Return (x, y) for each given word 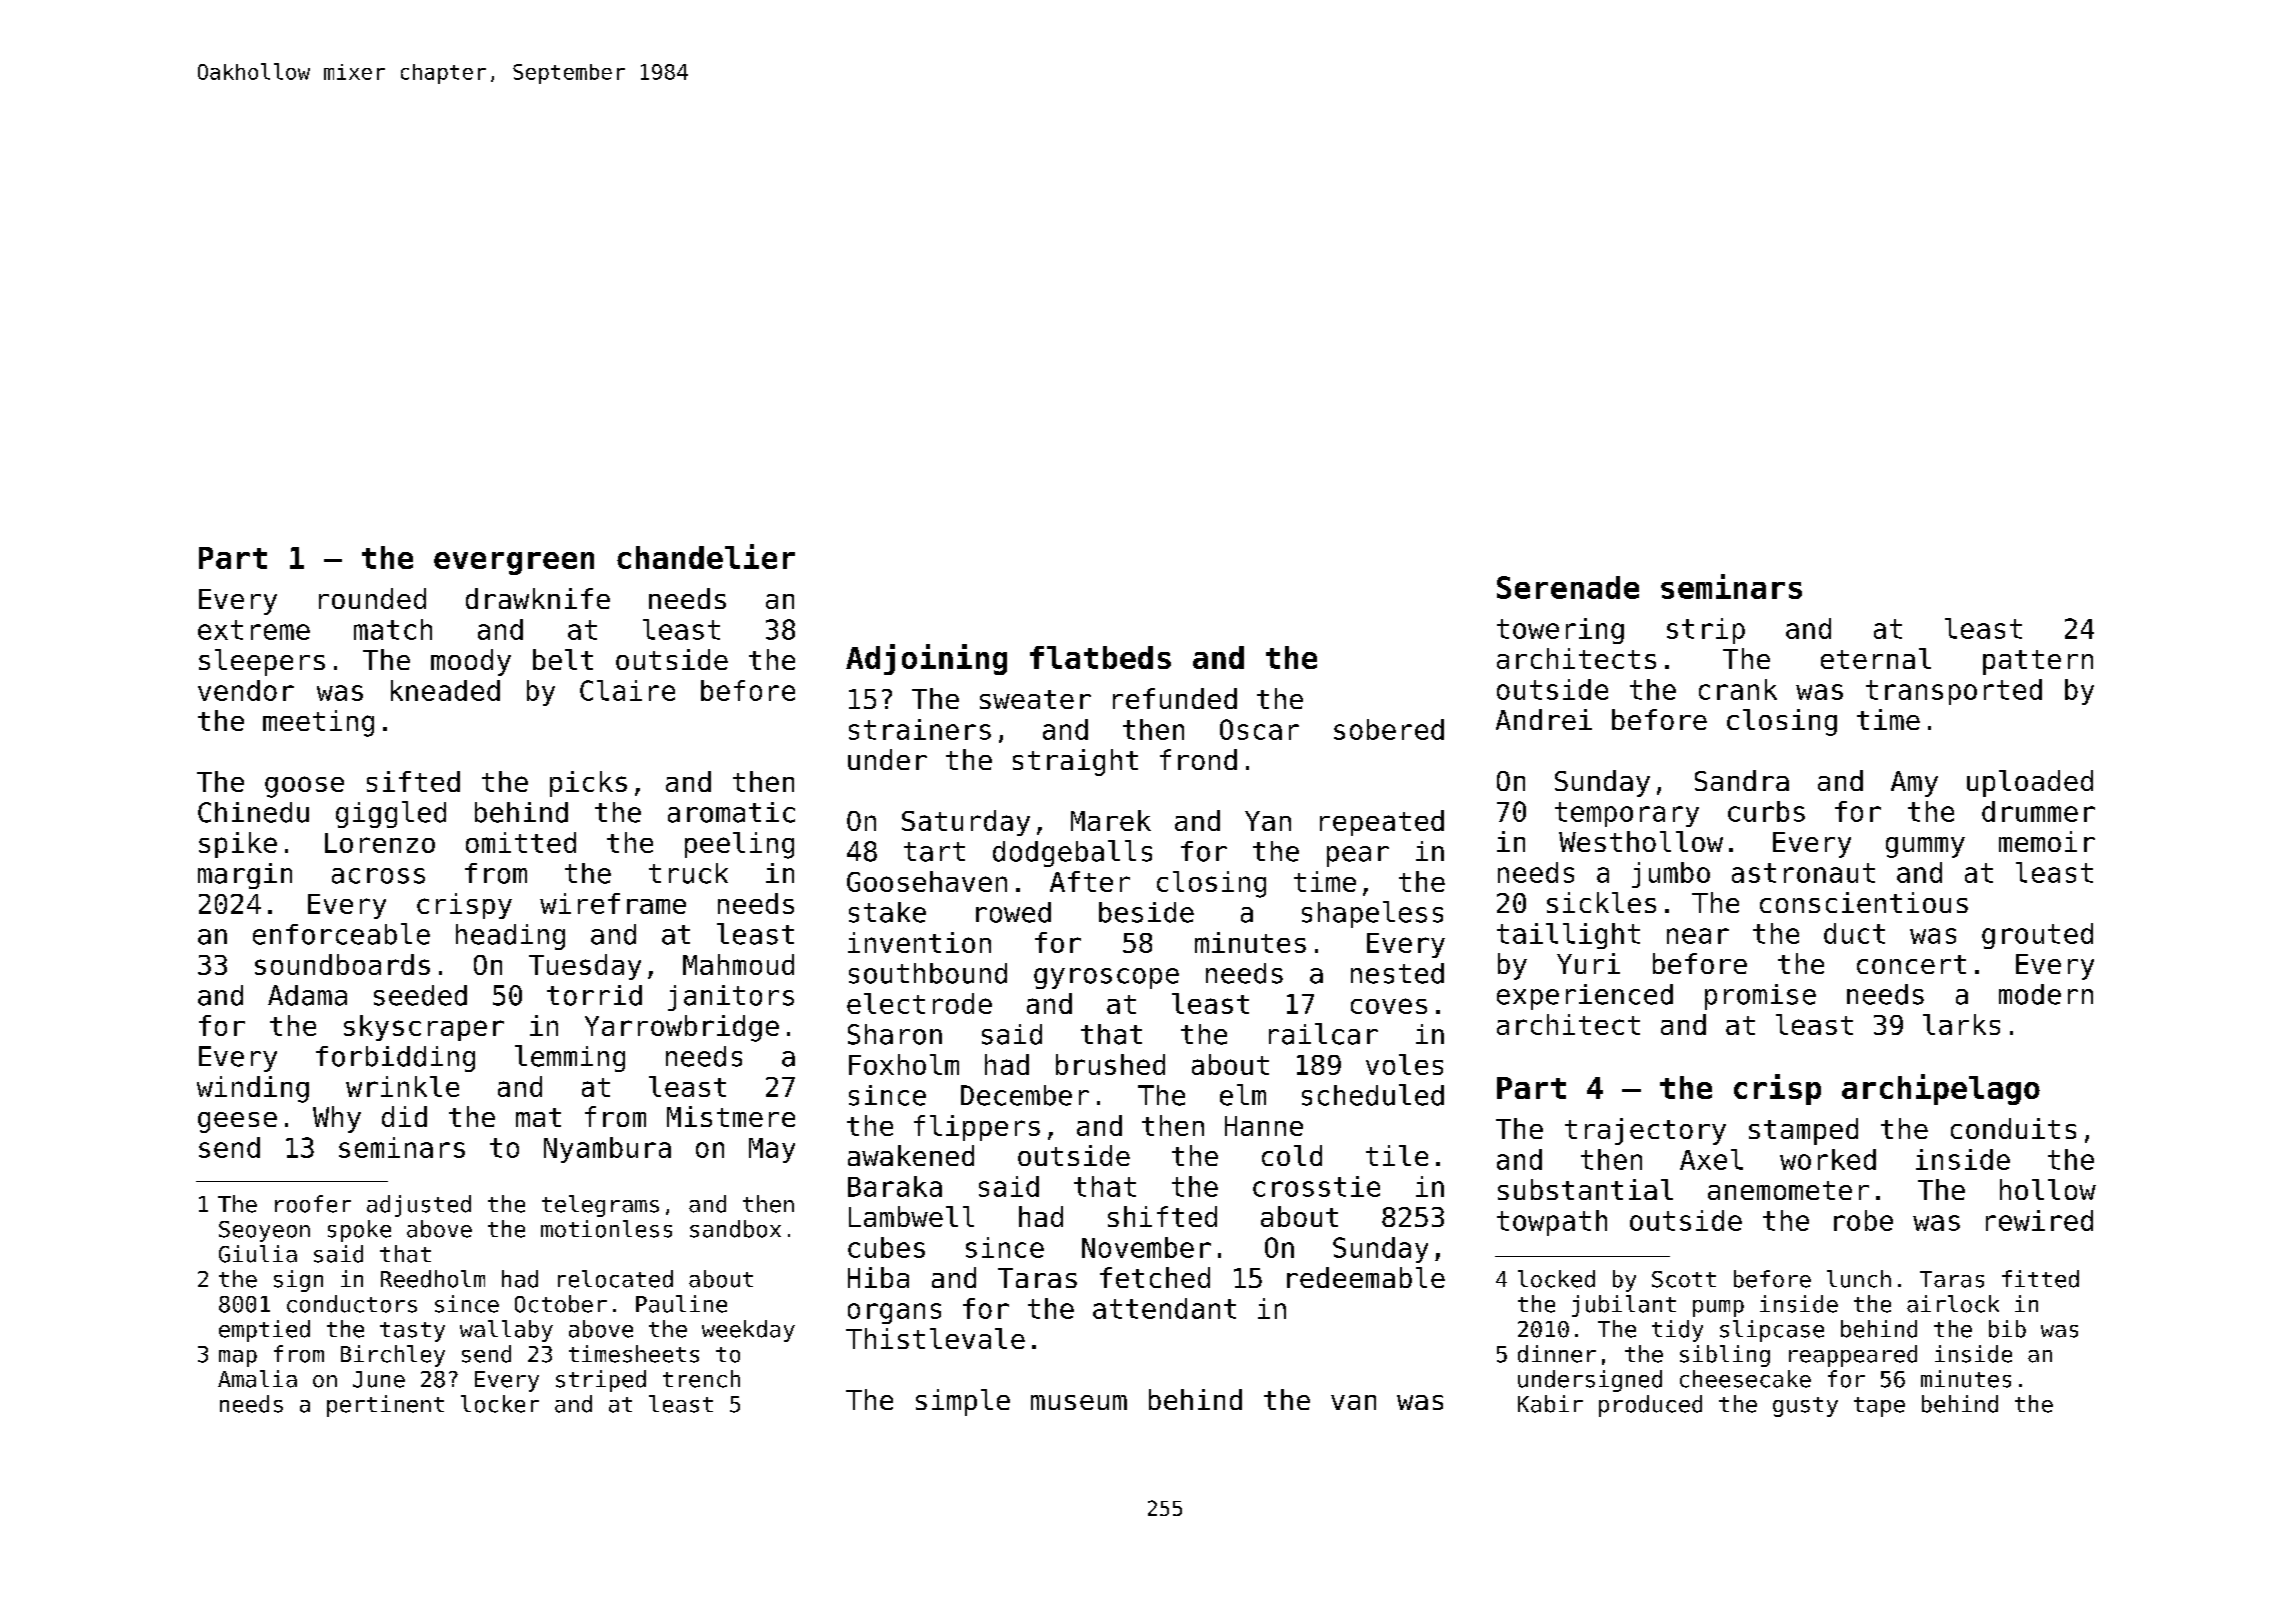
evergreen (514, 563)
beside (1146, 912)
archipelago (1941, 1089)
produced (1650, 1406)
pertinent (385, 1406)
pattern (2038, 662)
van (1353, 1402)
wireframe (613, 903)
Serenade (1568, 587)
